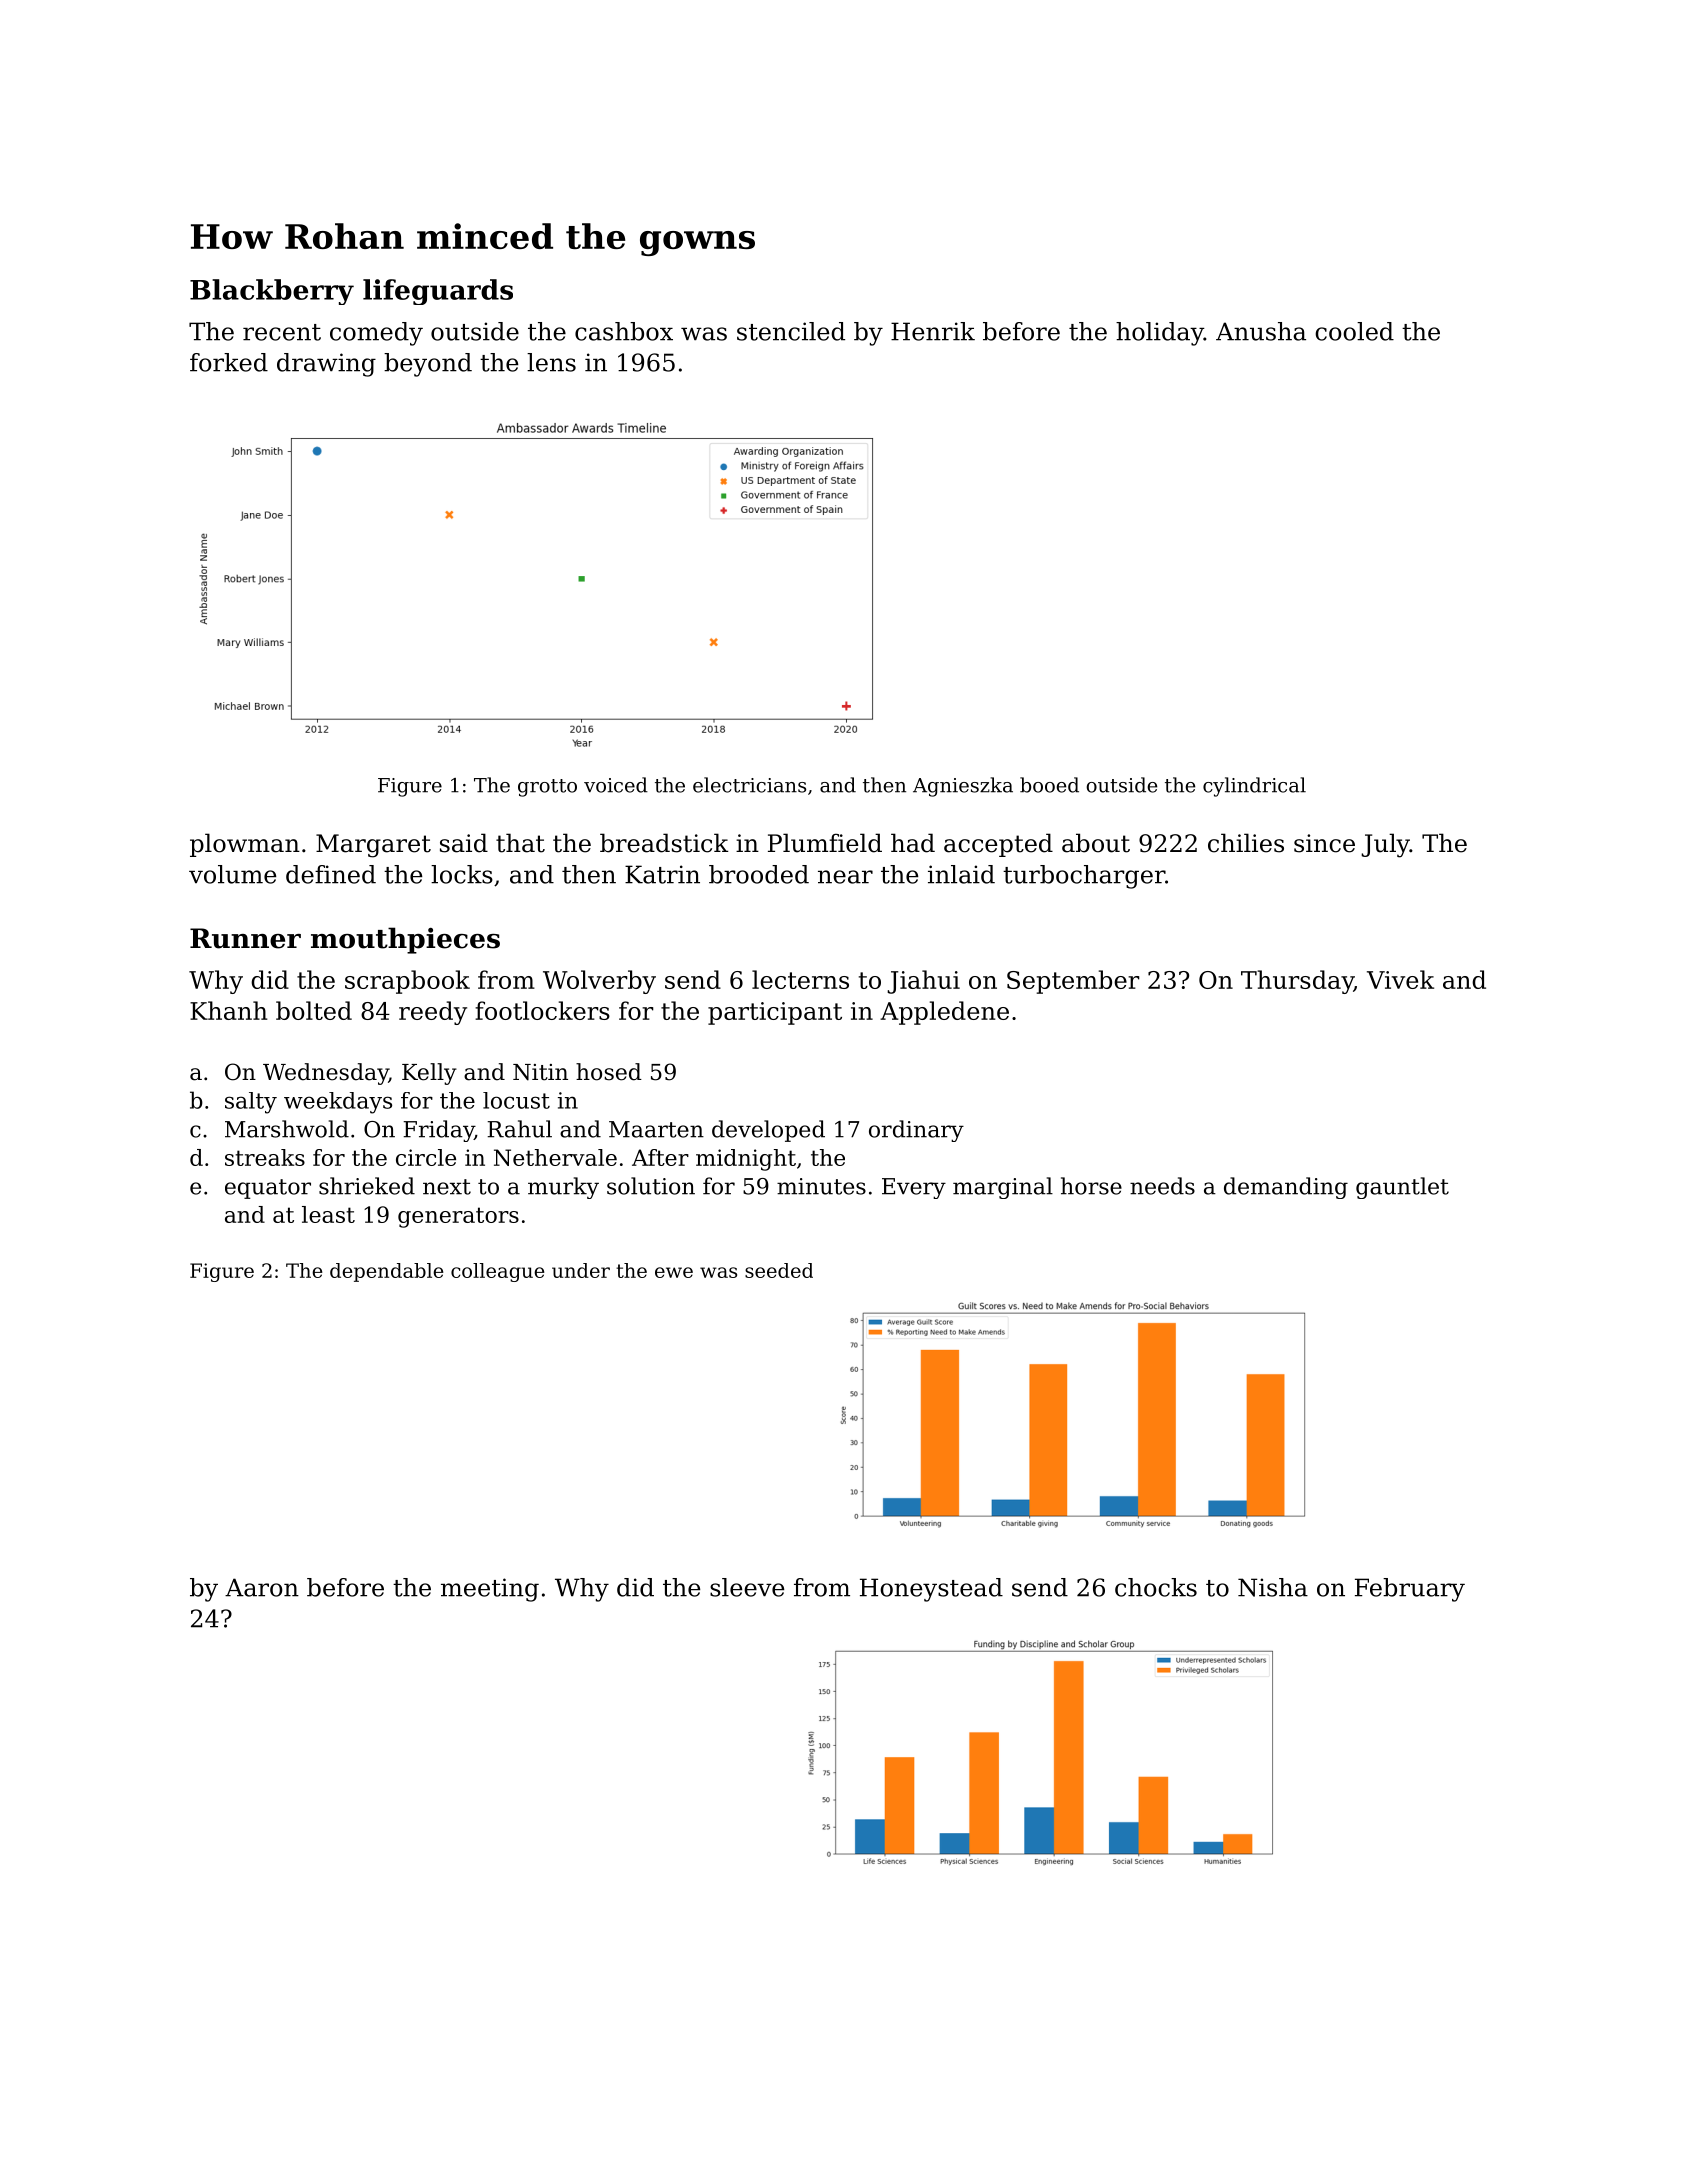 The height and width of the image is (2178, 1683). Describe the element at coordinates (1003, 1188) in the image. I see `marginal` at that location.
